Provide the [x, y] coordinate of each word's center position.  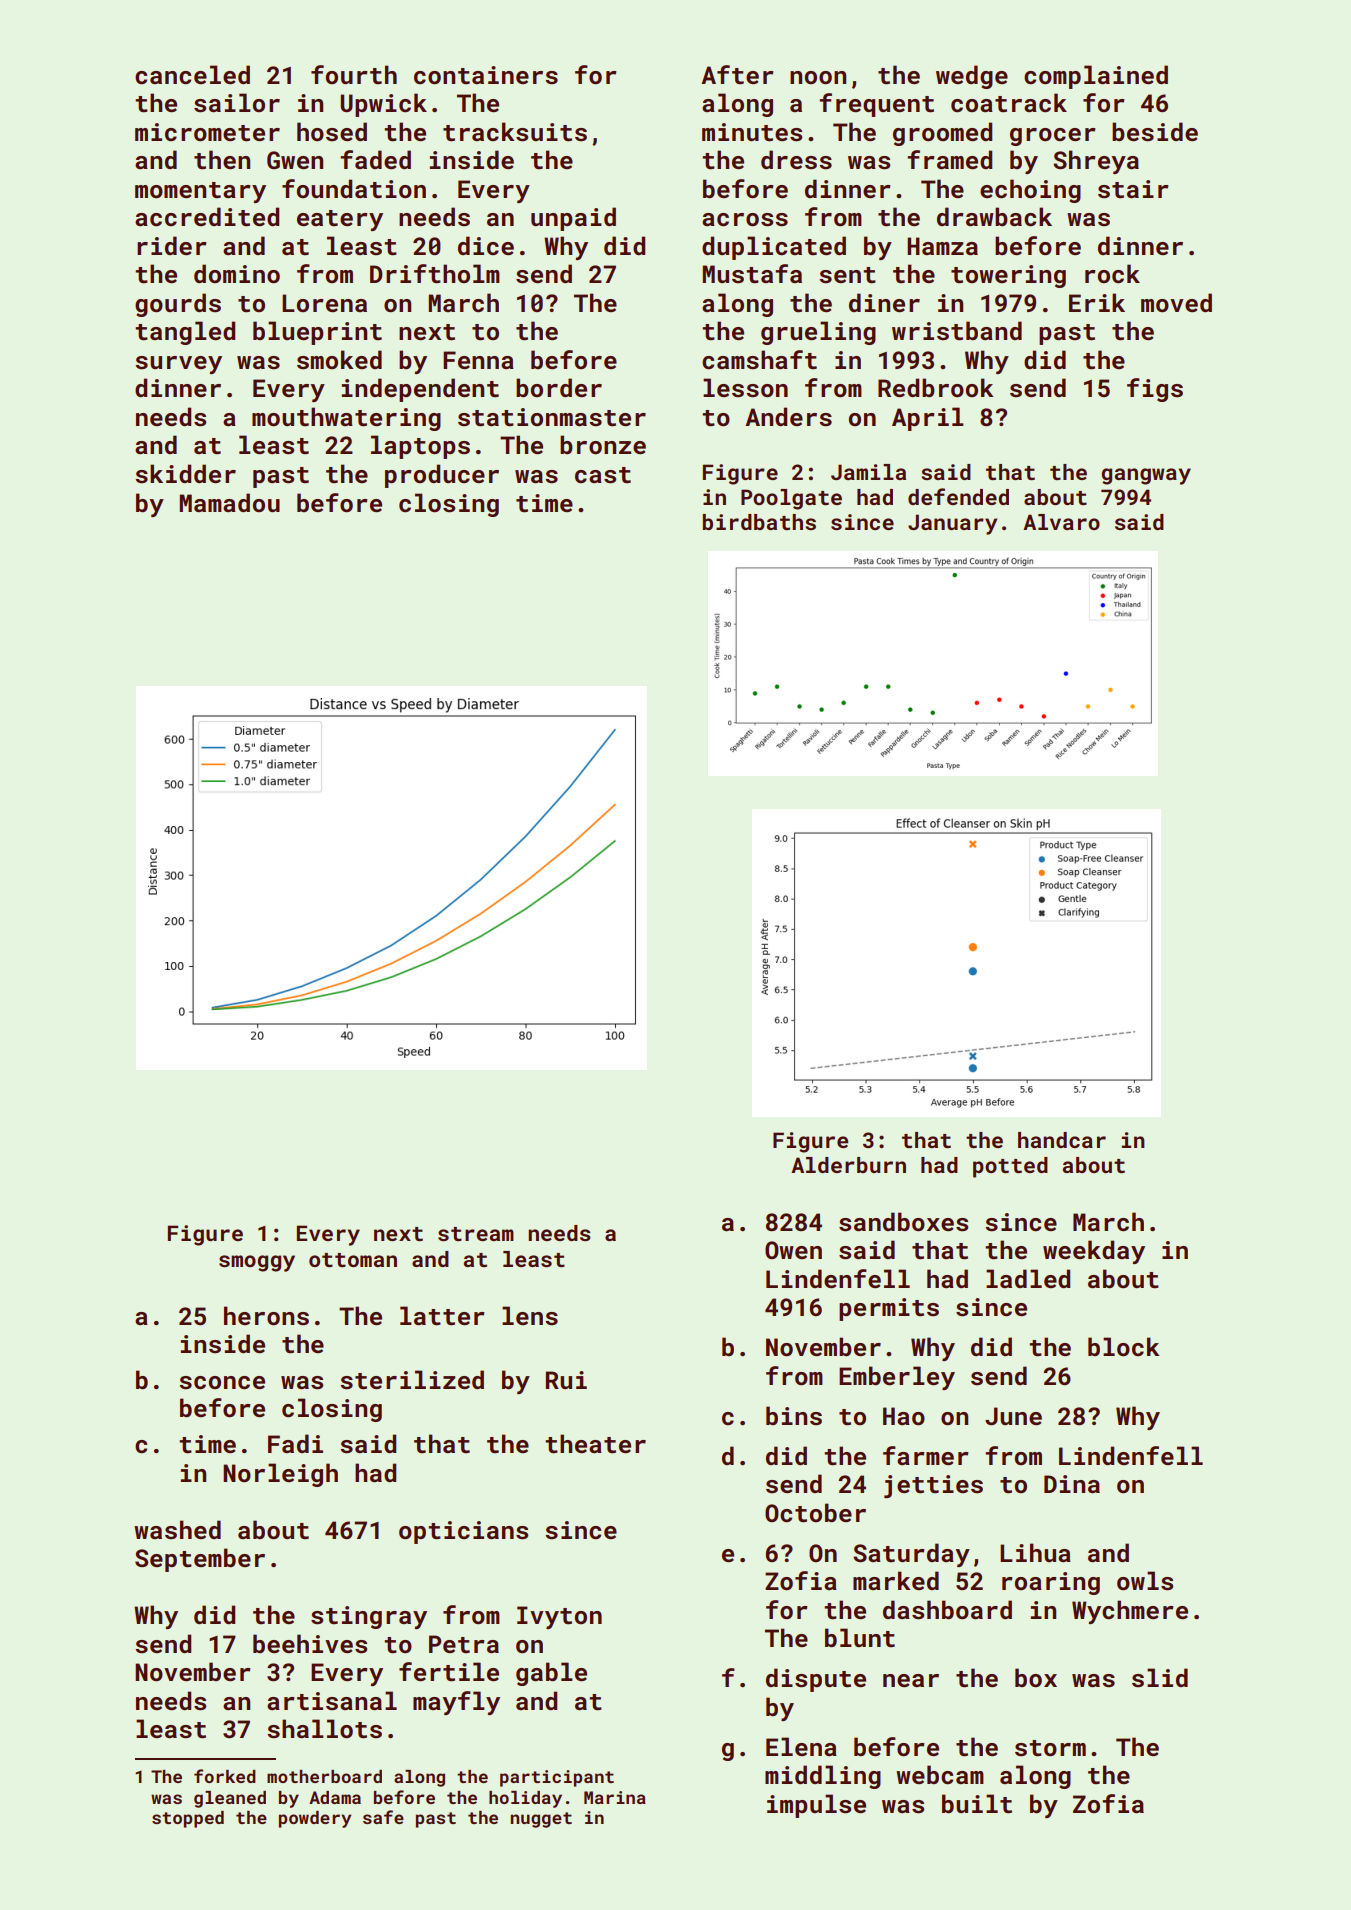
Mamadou [229, 502]
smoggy [257, 1263]
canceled [192, 75]
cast [603, 475]
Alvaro [1061, 522]
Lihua [1035, 1552]
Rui [566, 1380]
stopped [188, 1819]
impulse [816, 1806]
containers [486, 75]
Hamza [942, 246]
